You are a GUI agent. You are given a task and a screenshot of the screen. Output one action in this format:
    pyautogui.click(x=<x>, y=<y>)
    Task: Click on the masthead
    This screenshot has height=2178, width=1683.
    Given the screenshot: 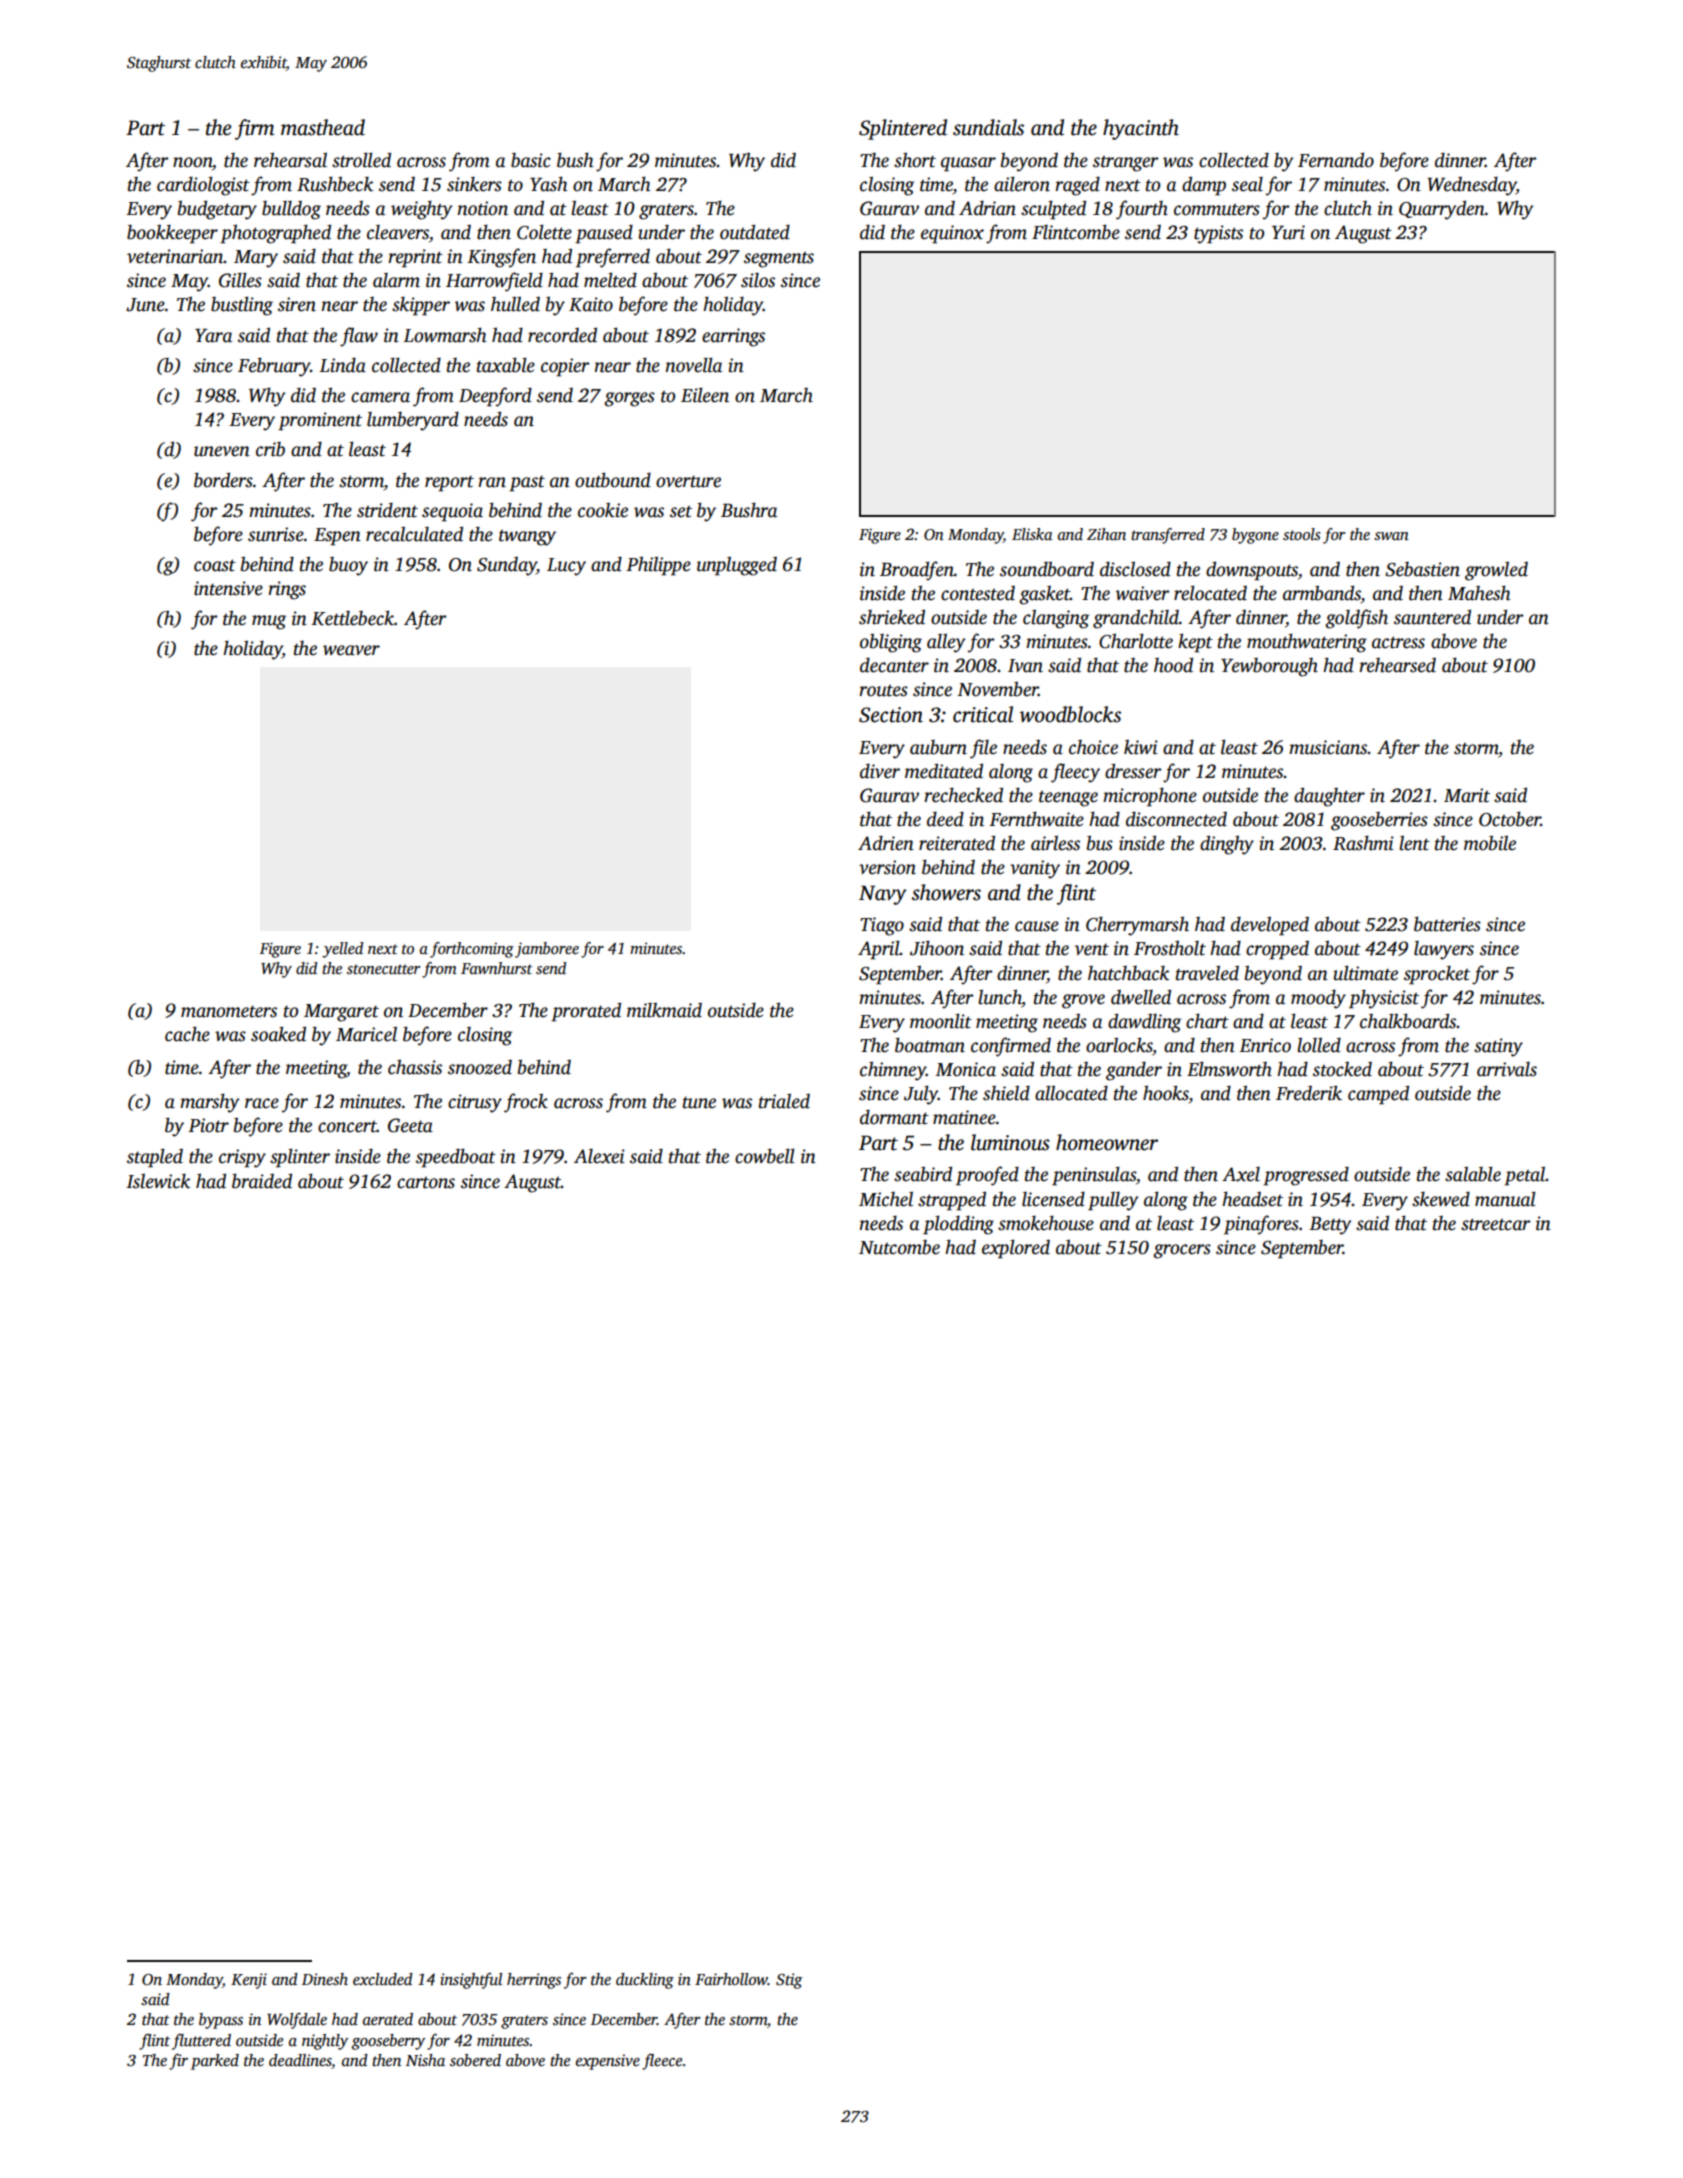 What is the action you would take?
    pyautogui.click(x=323, y=127)
